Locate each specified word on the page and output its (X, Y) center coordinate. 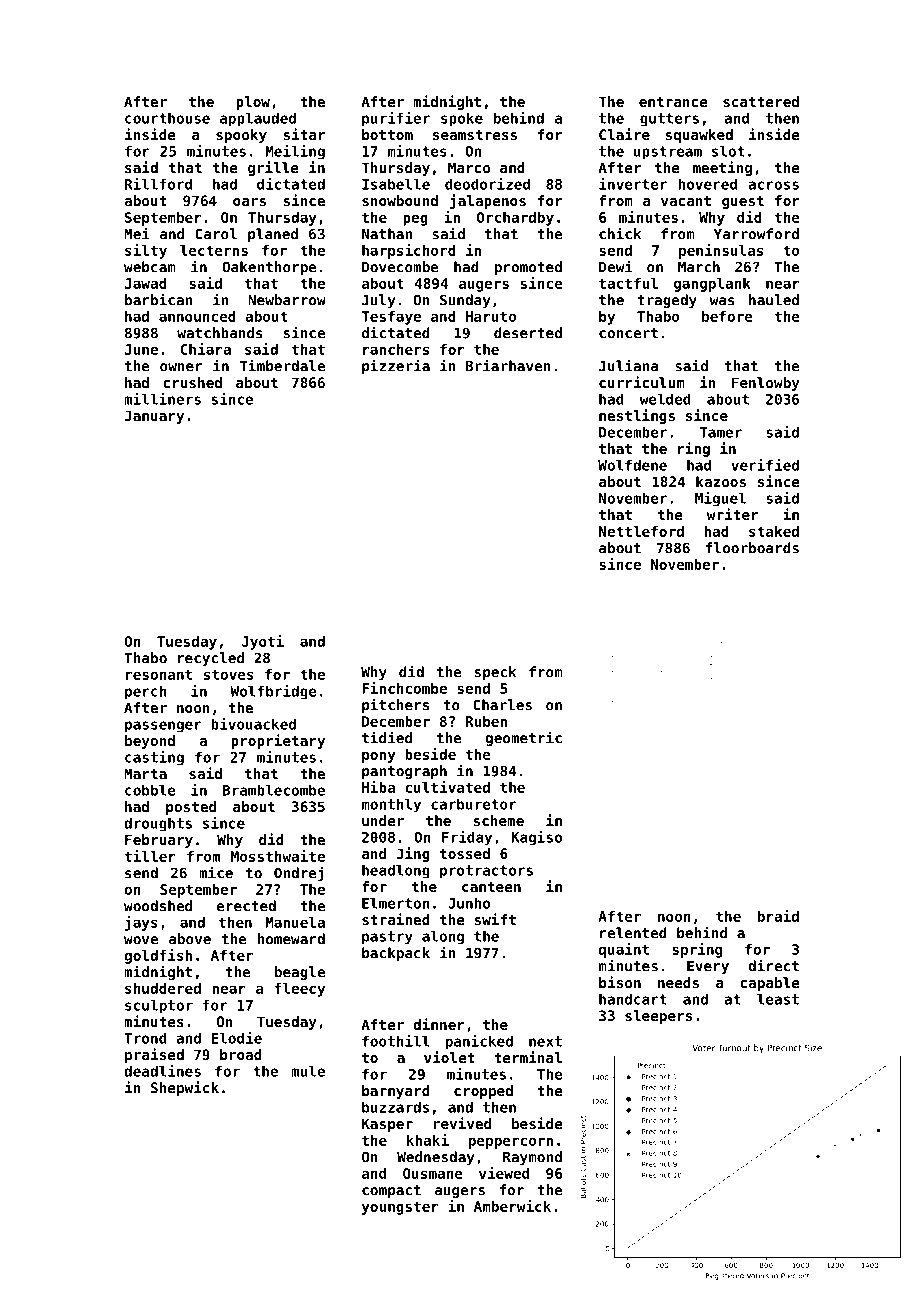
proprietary (278, 741)
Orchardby (515, 219)
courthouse (167, 118)
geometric (523, 738)
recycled (211, 659)
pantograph (404, 772)
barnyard (396, 1092)
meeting (722, 168)
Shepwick (185, 1088)
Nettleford (641, 531)
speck (495, 673)
